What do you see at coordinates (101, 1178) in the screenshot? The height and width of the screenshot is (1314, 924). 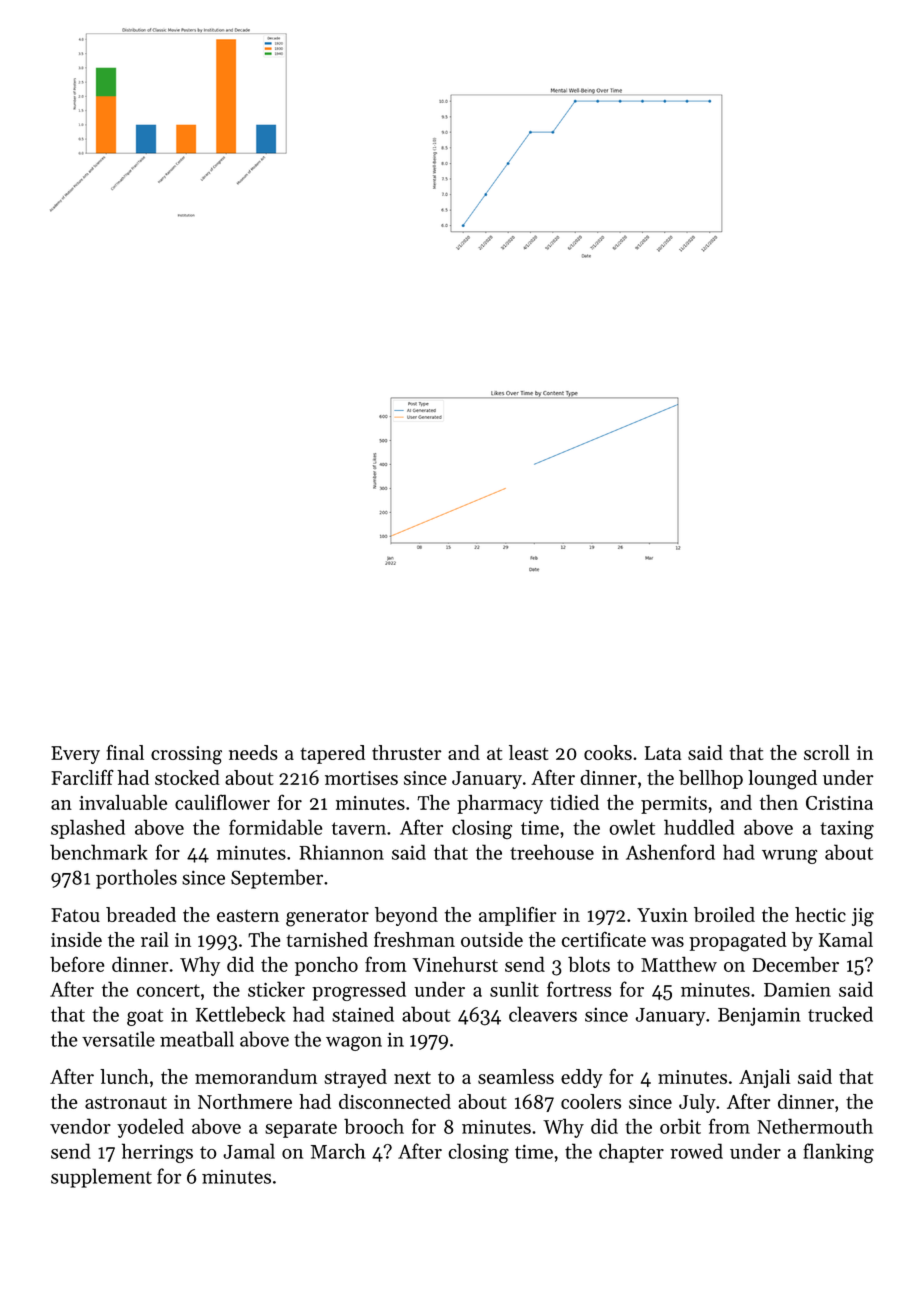 I see `supplement` at bounding box center [101, 1178].
